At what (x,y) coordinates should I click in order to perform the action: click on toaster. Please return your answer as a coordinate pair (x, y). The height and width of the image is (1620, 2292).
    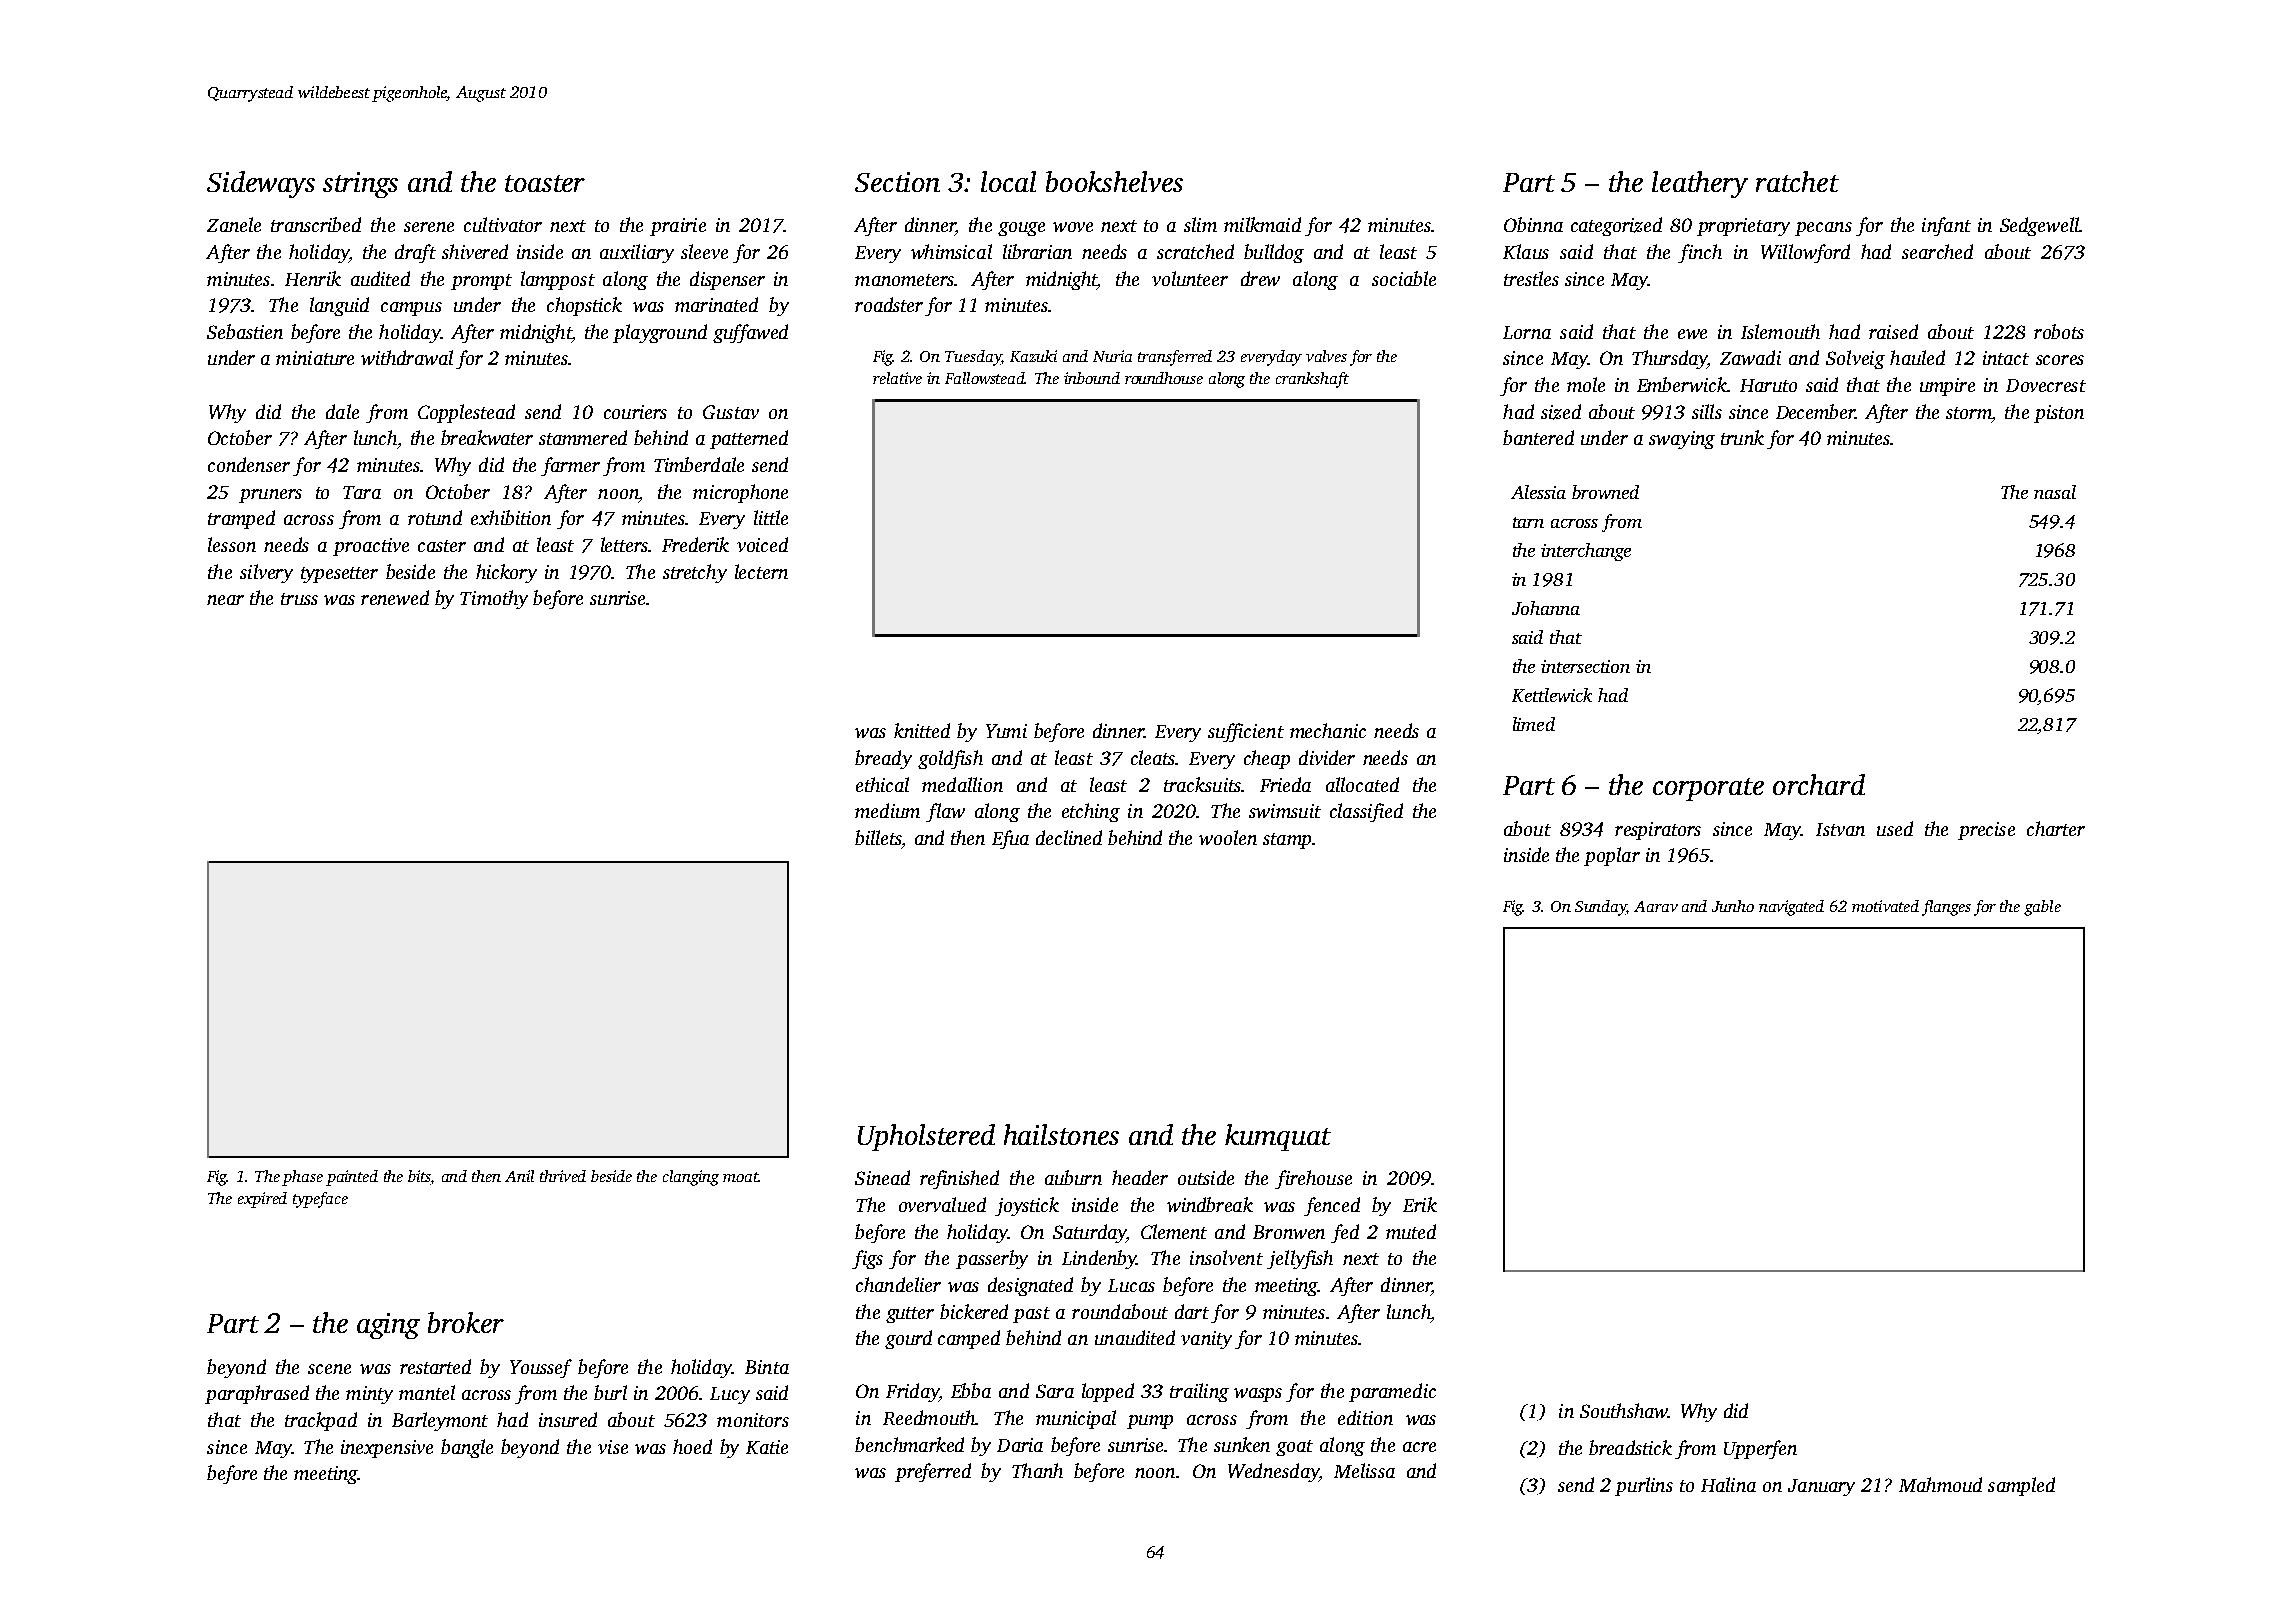
    Looking at the image, I should click on (545, 183).
